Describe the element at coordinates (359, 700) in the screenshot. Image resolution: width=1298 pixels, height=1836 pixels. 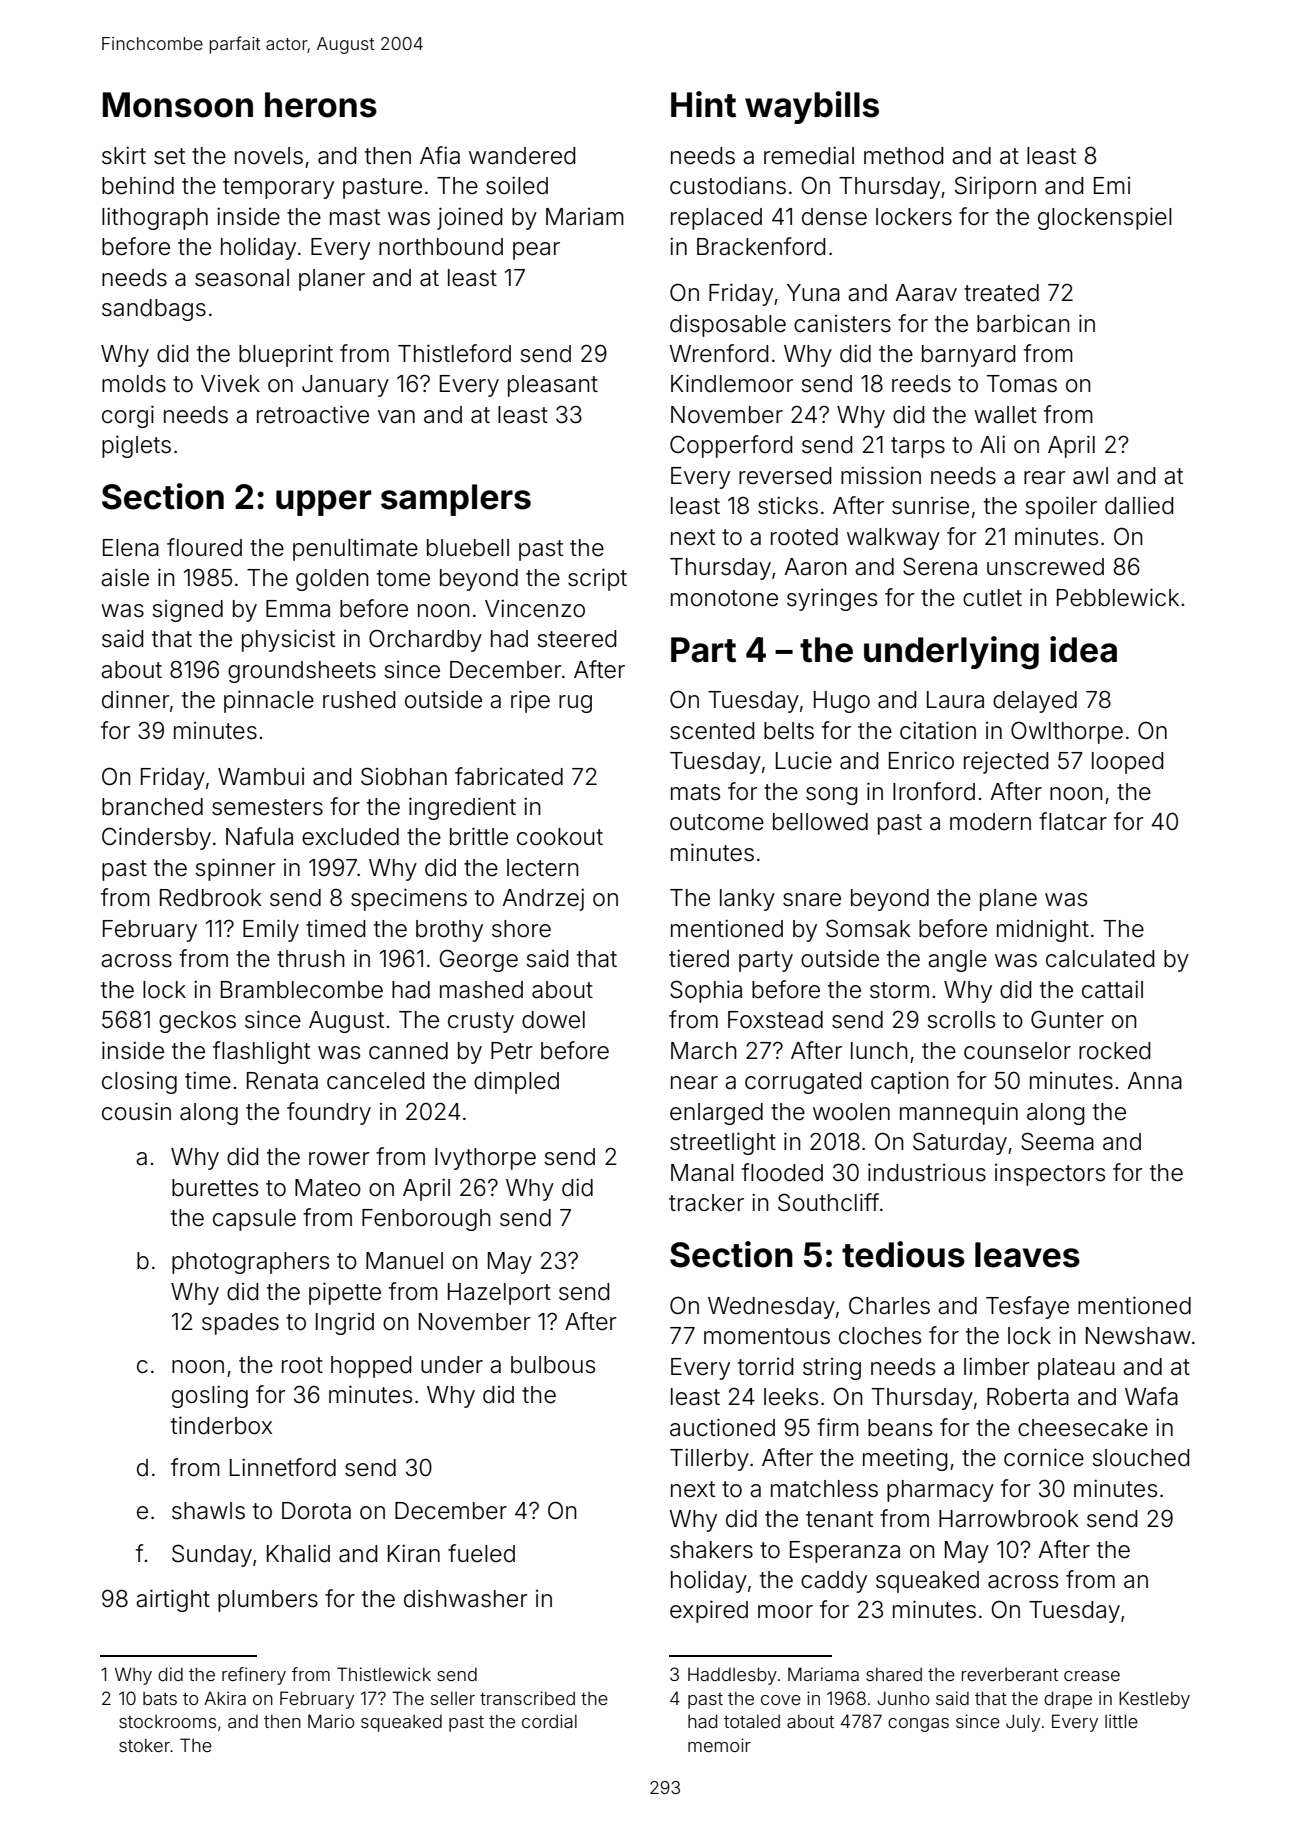
I see `rushed` at that location.
